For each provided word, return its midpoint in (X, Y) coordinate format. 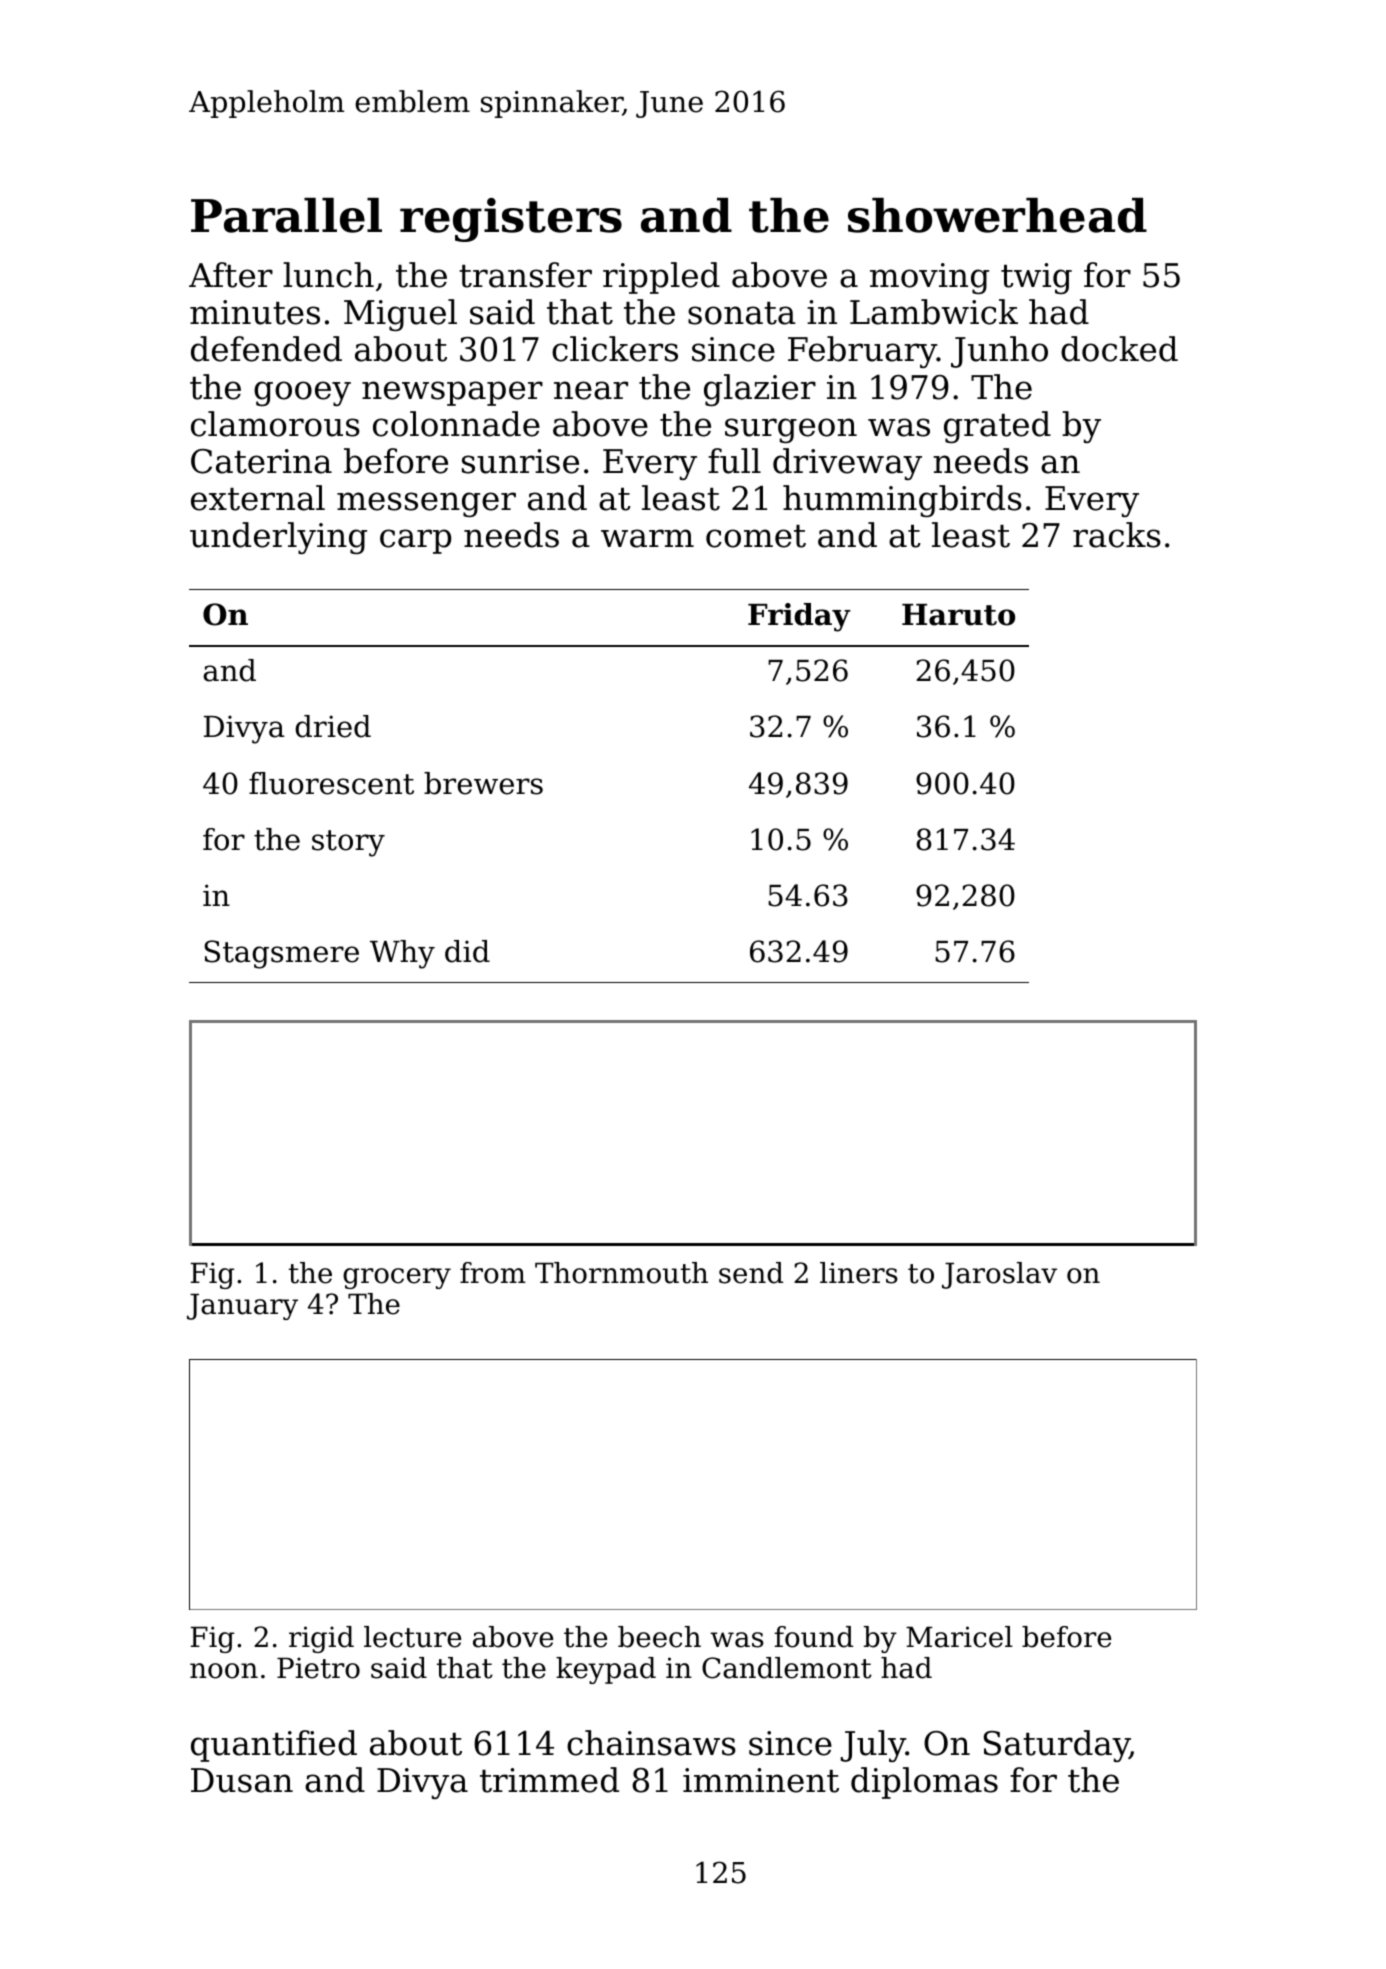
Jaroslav (999, 1275)
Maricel (959, 1637)
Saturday (1057, 1746)
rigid (321, 1639)
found (813, 1637)
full (734, 461)
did (467, 951)
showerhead (997, 215)
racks (1117, 535)
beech (659, 1637)
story (348, 843)
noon (224, 1671)
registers (511, 220)
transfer (525, 275)
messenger (426, 504)
